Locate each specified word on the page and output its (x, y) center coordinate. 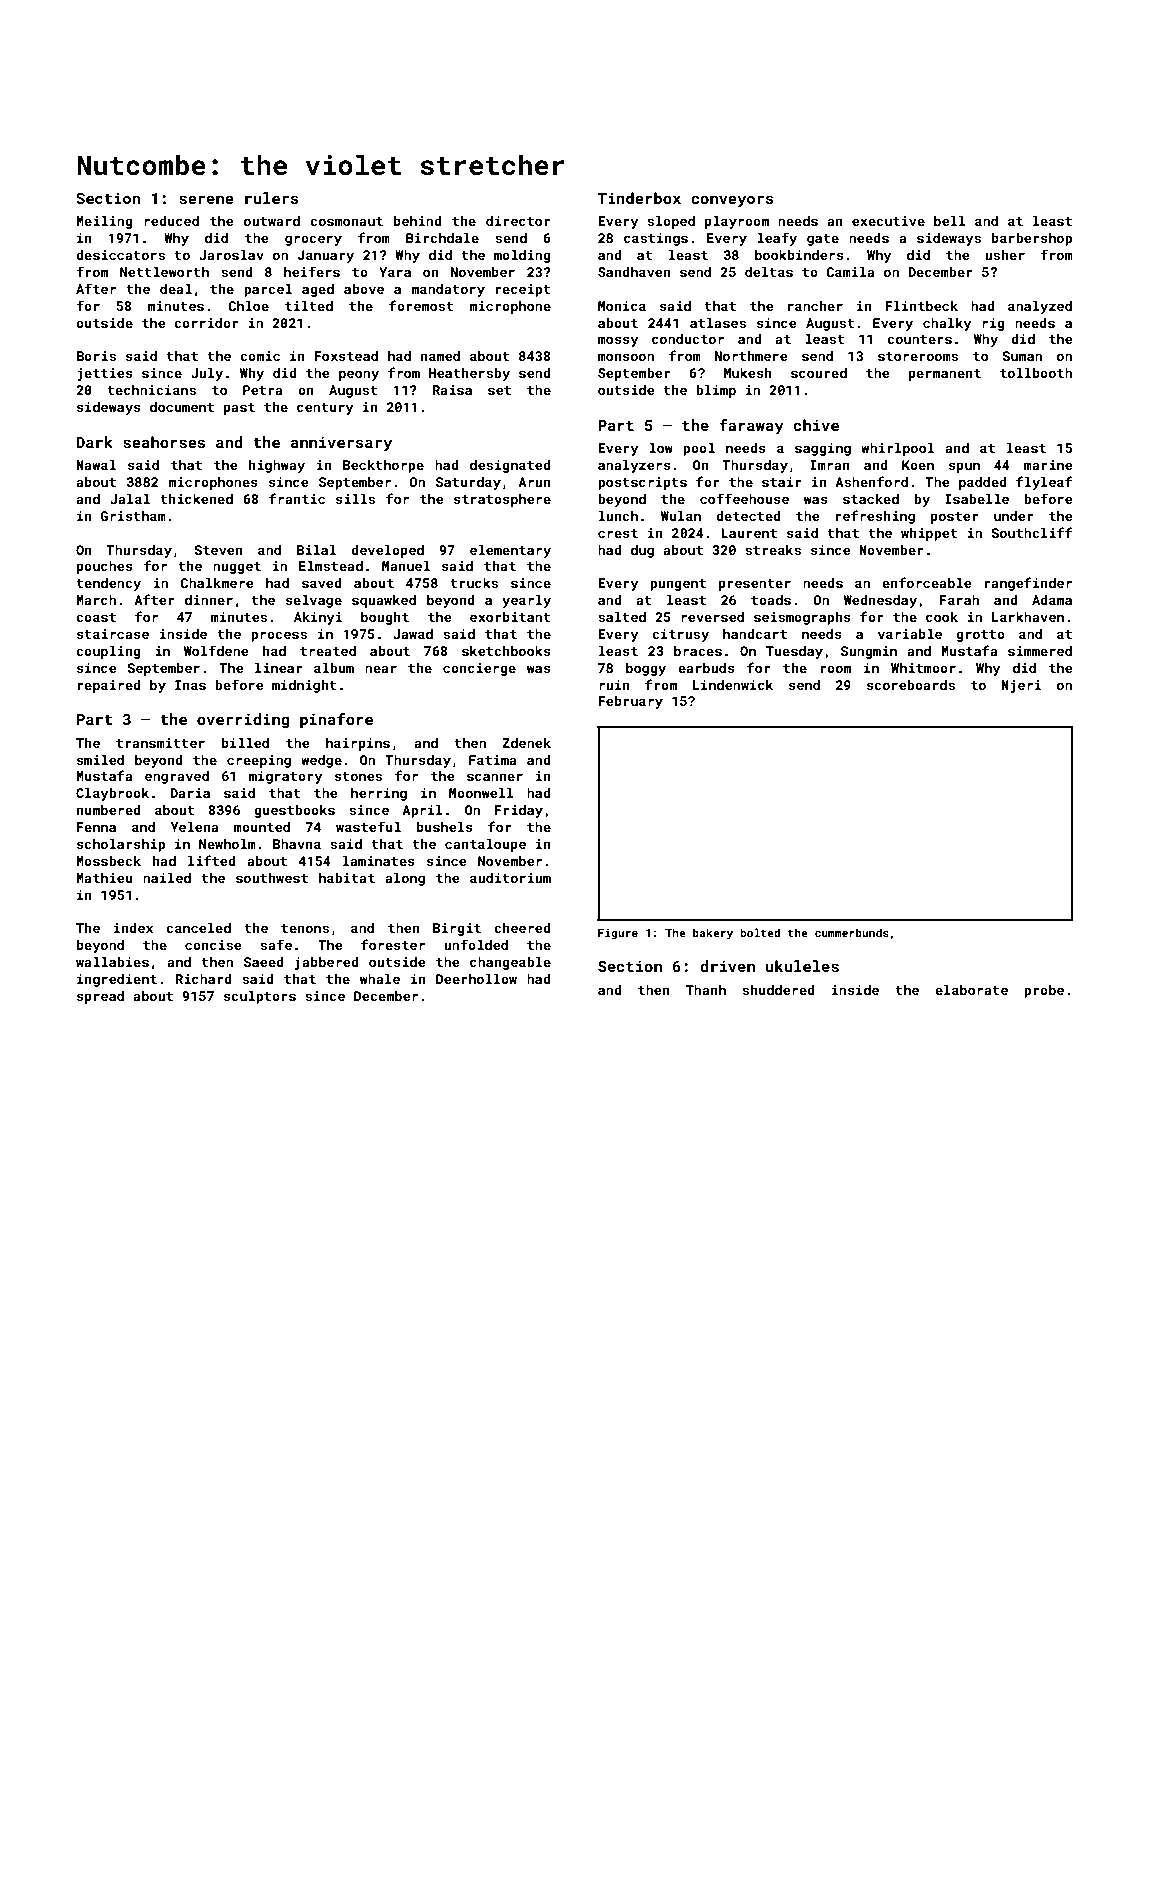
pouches (105, 567)
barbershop (1032, 239)
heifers (312, 271)
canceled (198, 928)
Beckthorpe (383, 466)
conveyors (732, 201)
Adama (1052, 600)
